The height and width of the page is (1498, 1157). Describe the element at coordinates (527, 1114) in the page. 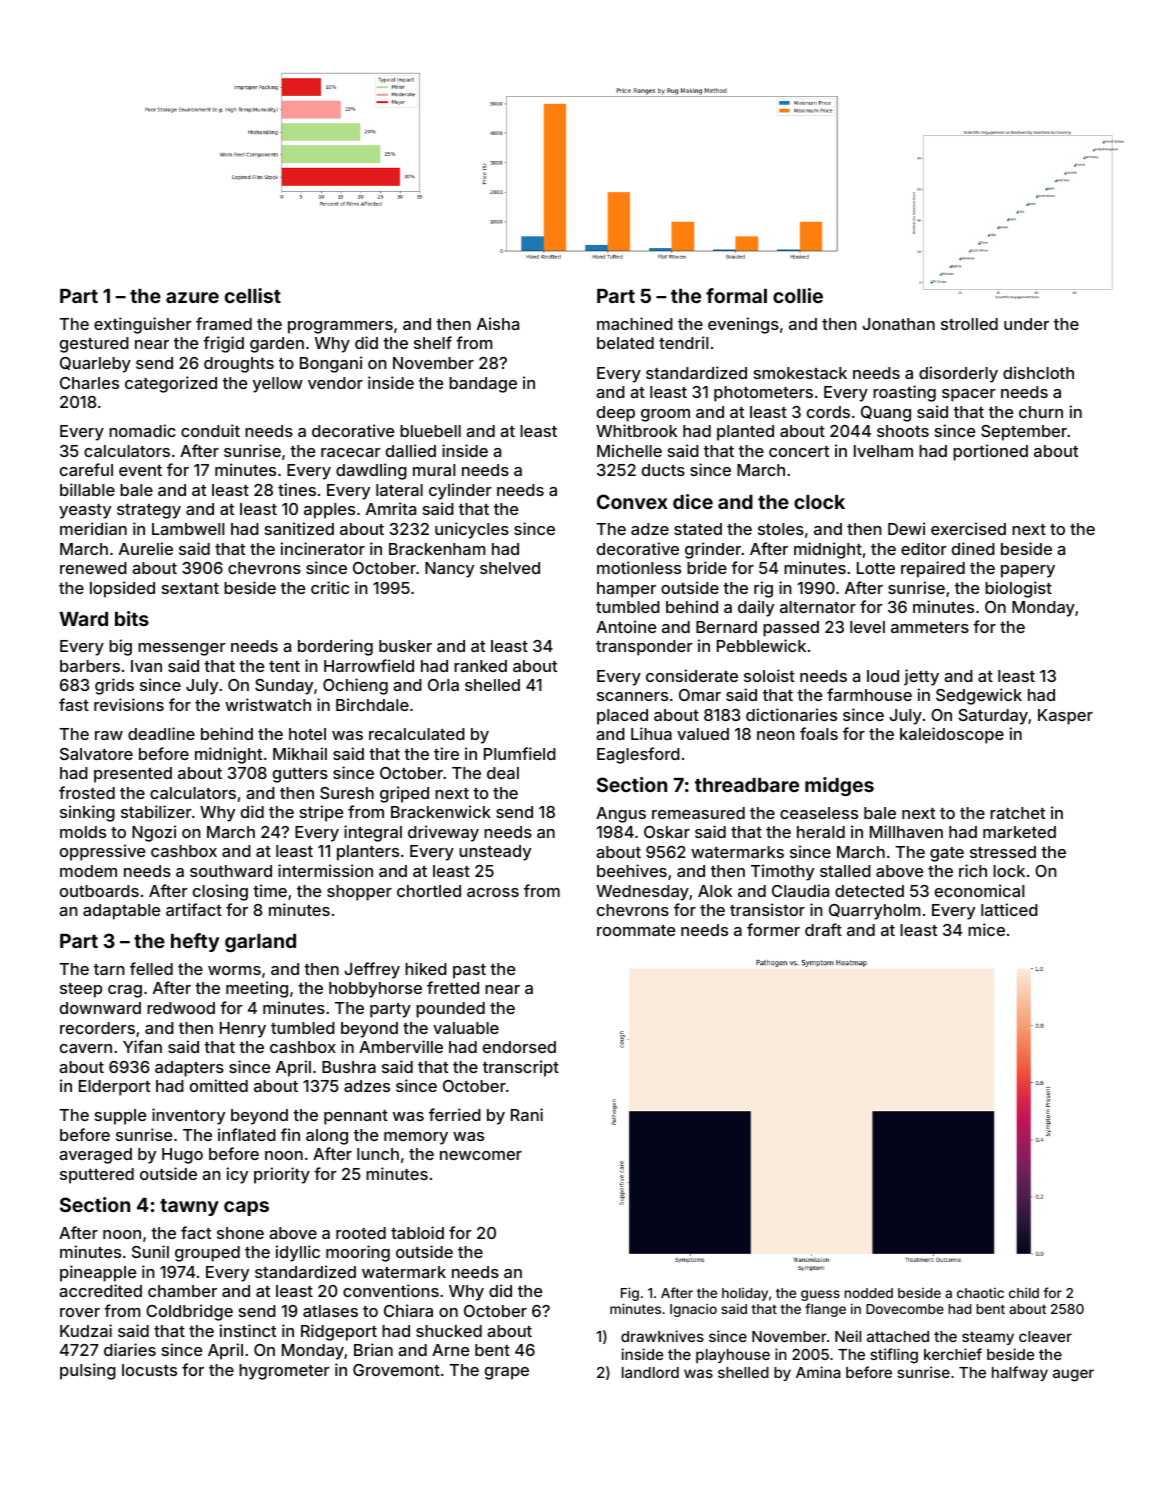

I see `Rani` at that location.
